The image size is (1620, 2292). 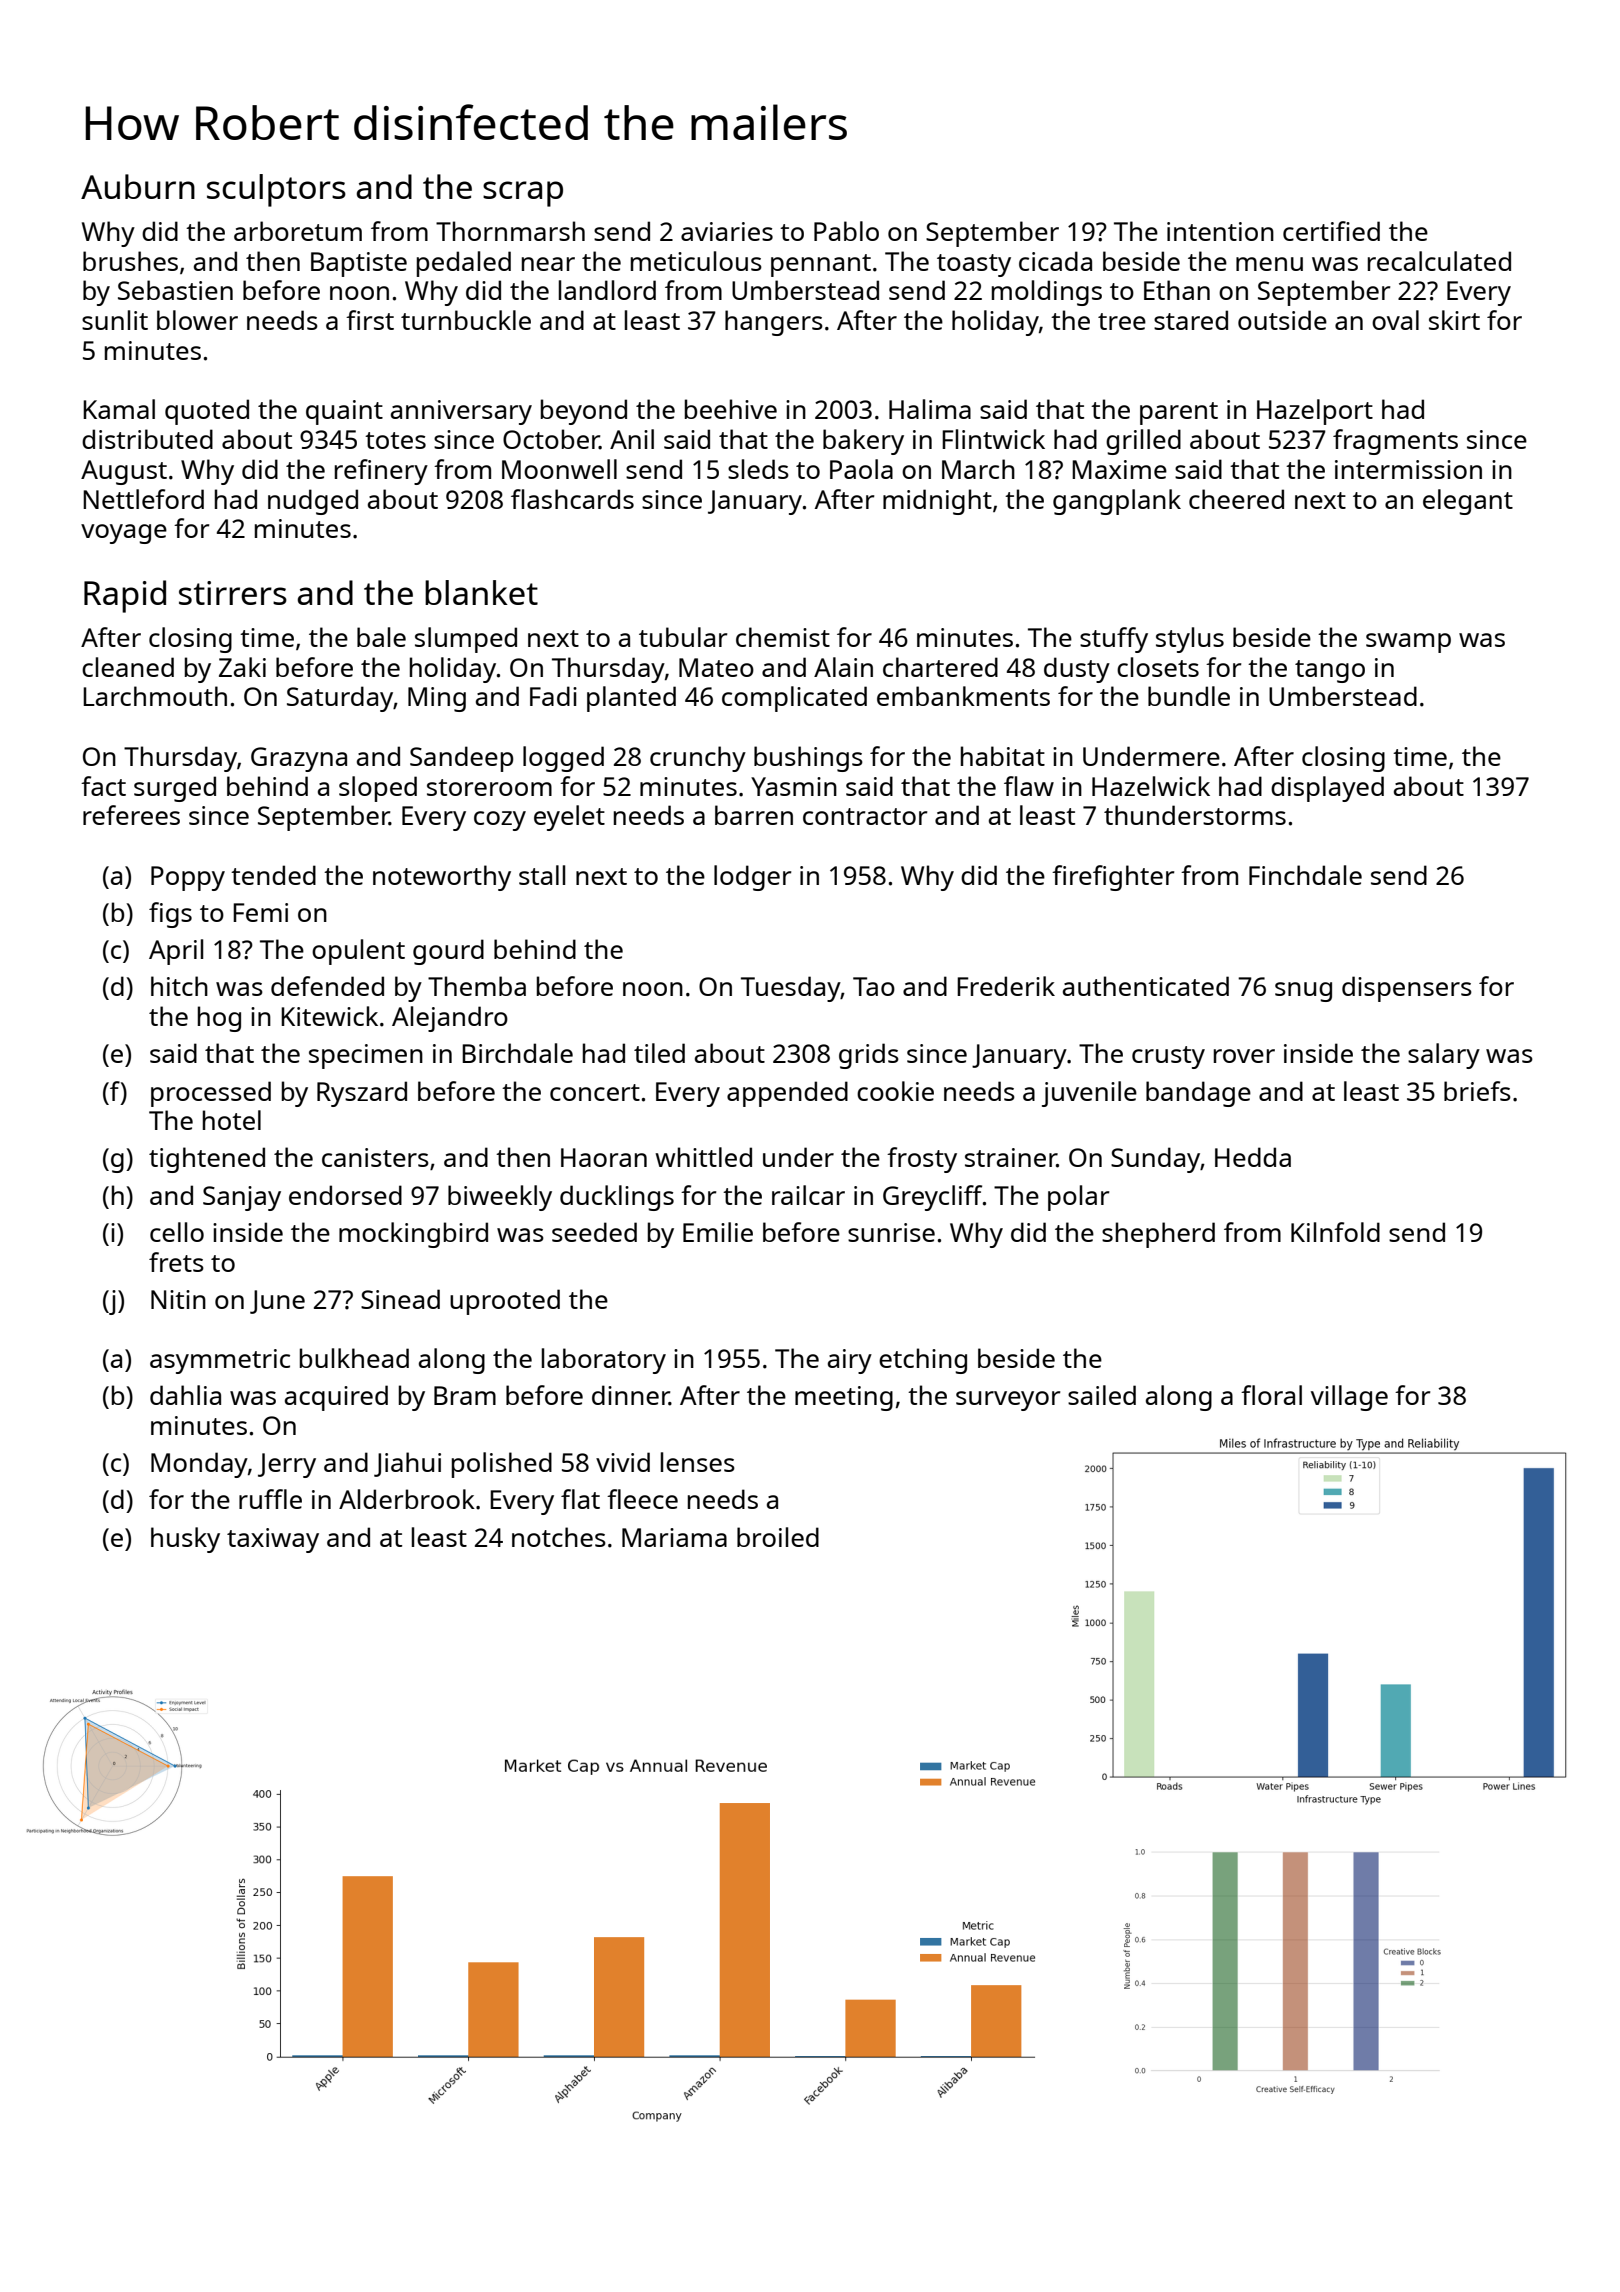 I want to click on Tao, so click(x=874, y=986).
